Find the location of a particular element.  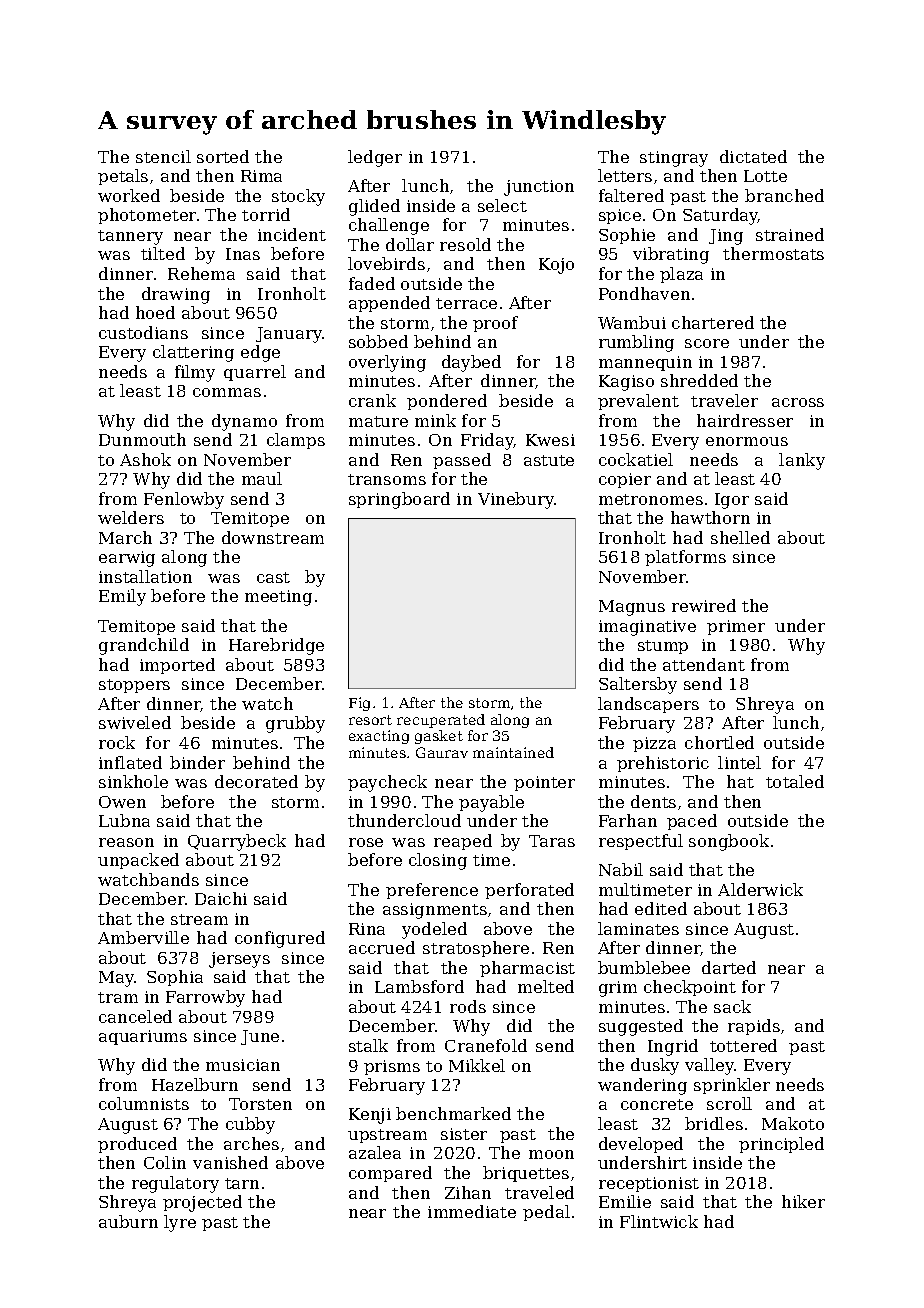

grubby is located at coordinates (295, 724).
